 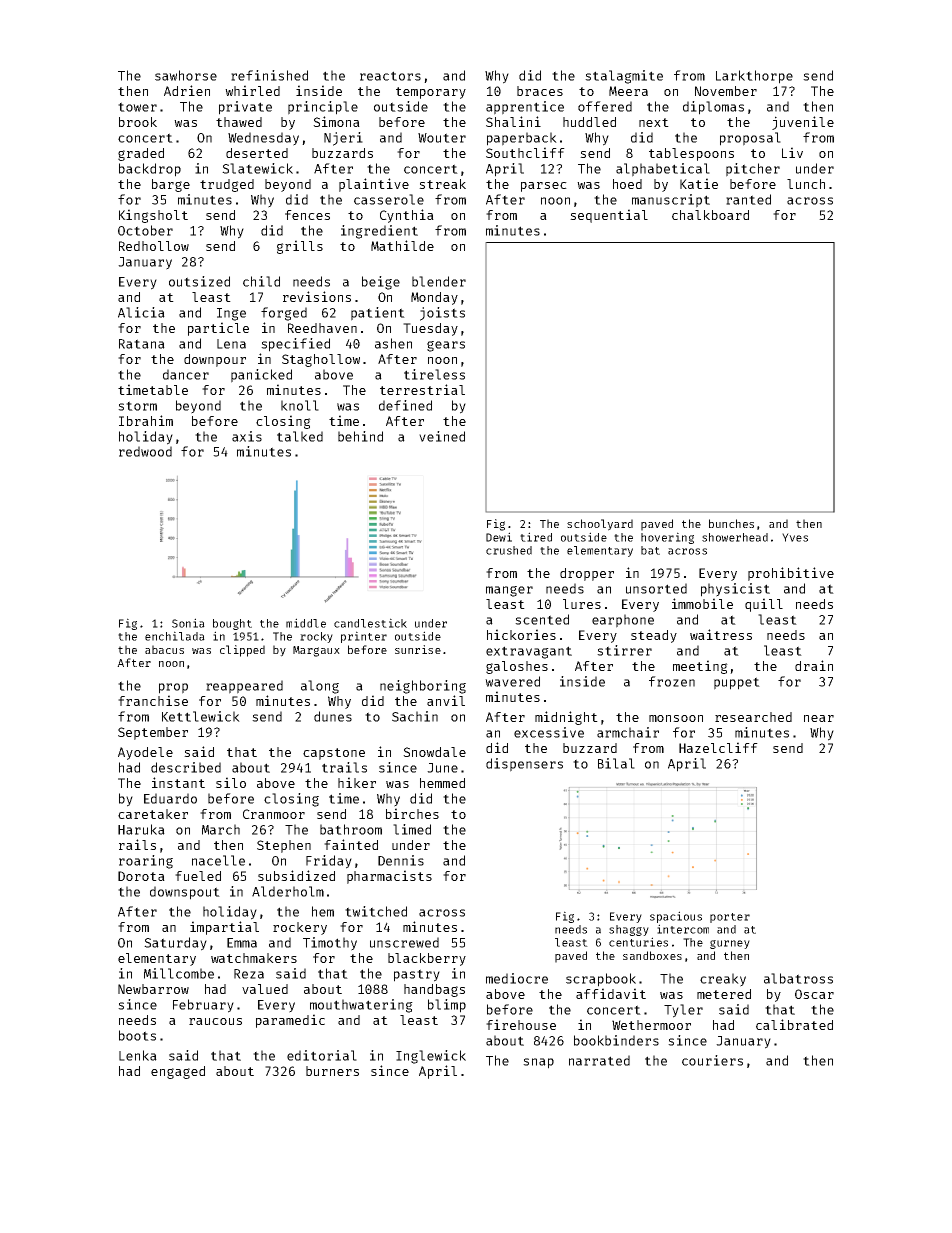 I want to click on Tyler, so click(x=683, y=1011).
